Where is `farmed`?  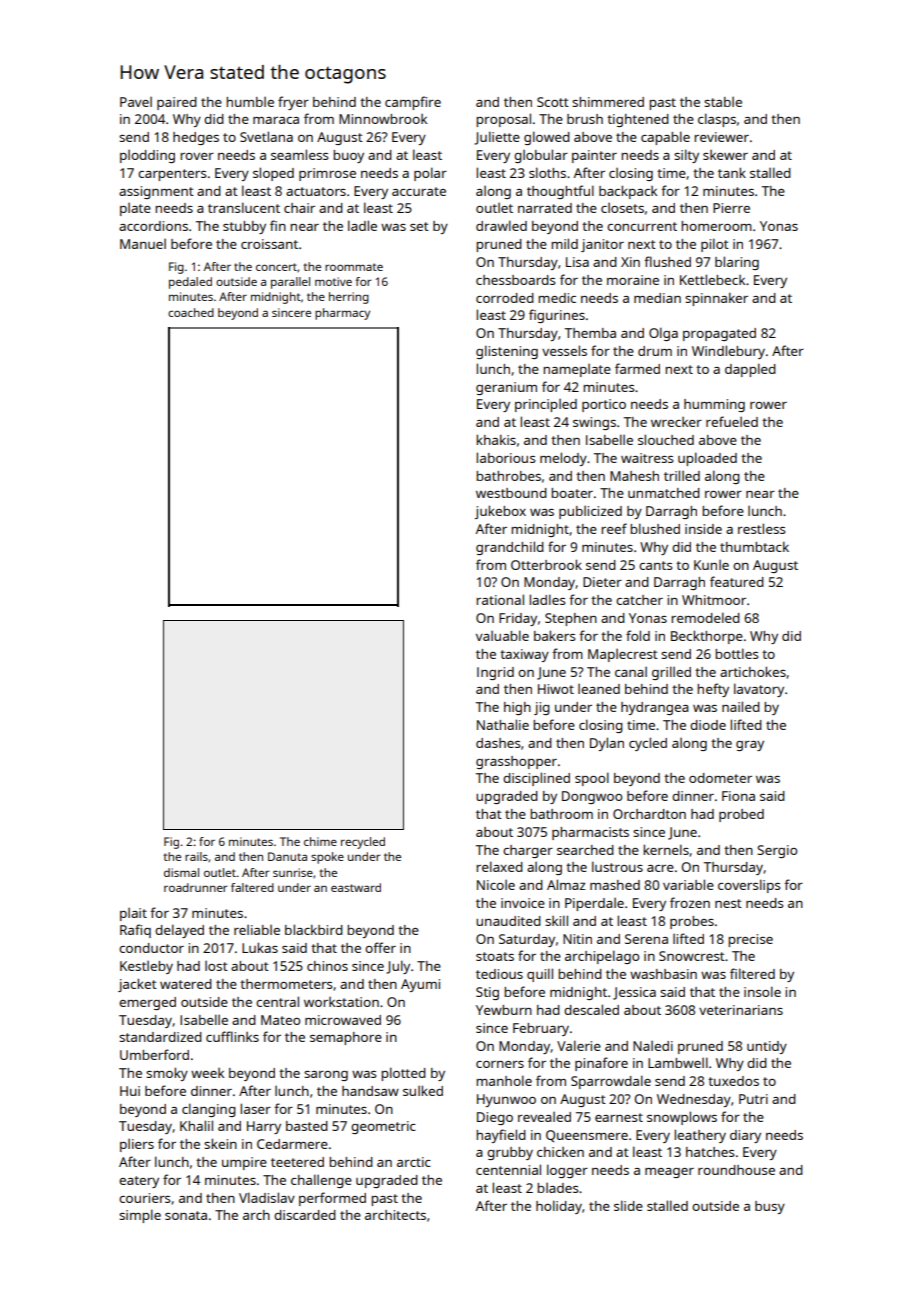 farmed is located at coordinates (637, 368).
